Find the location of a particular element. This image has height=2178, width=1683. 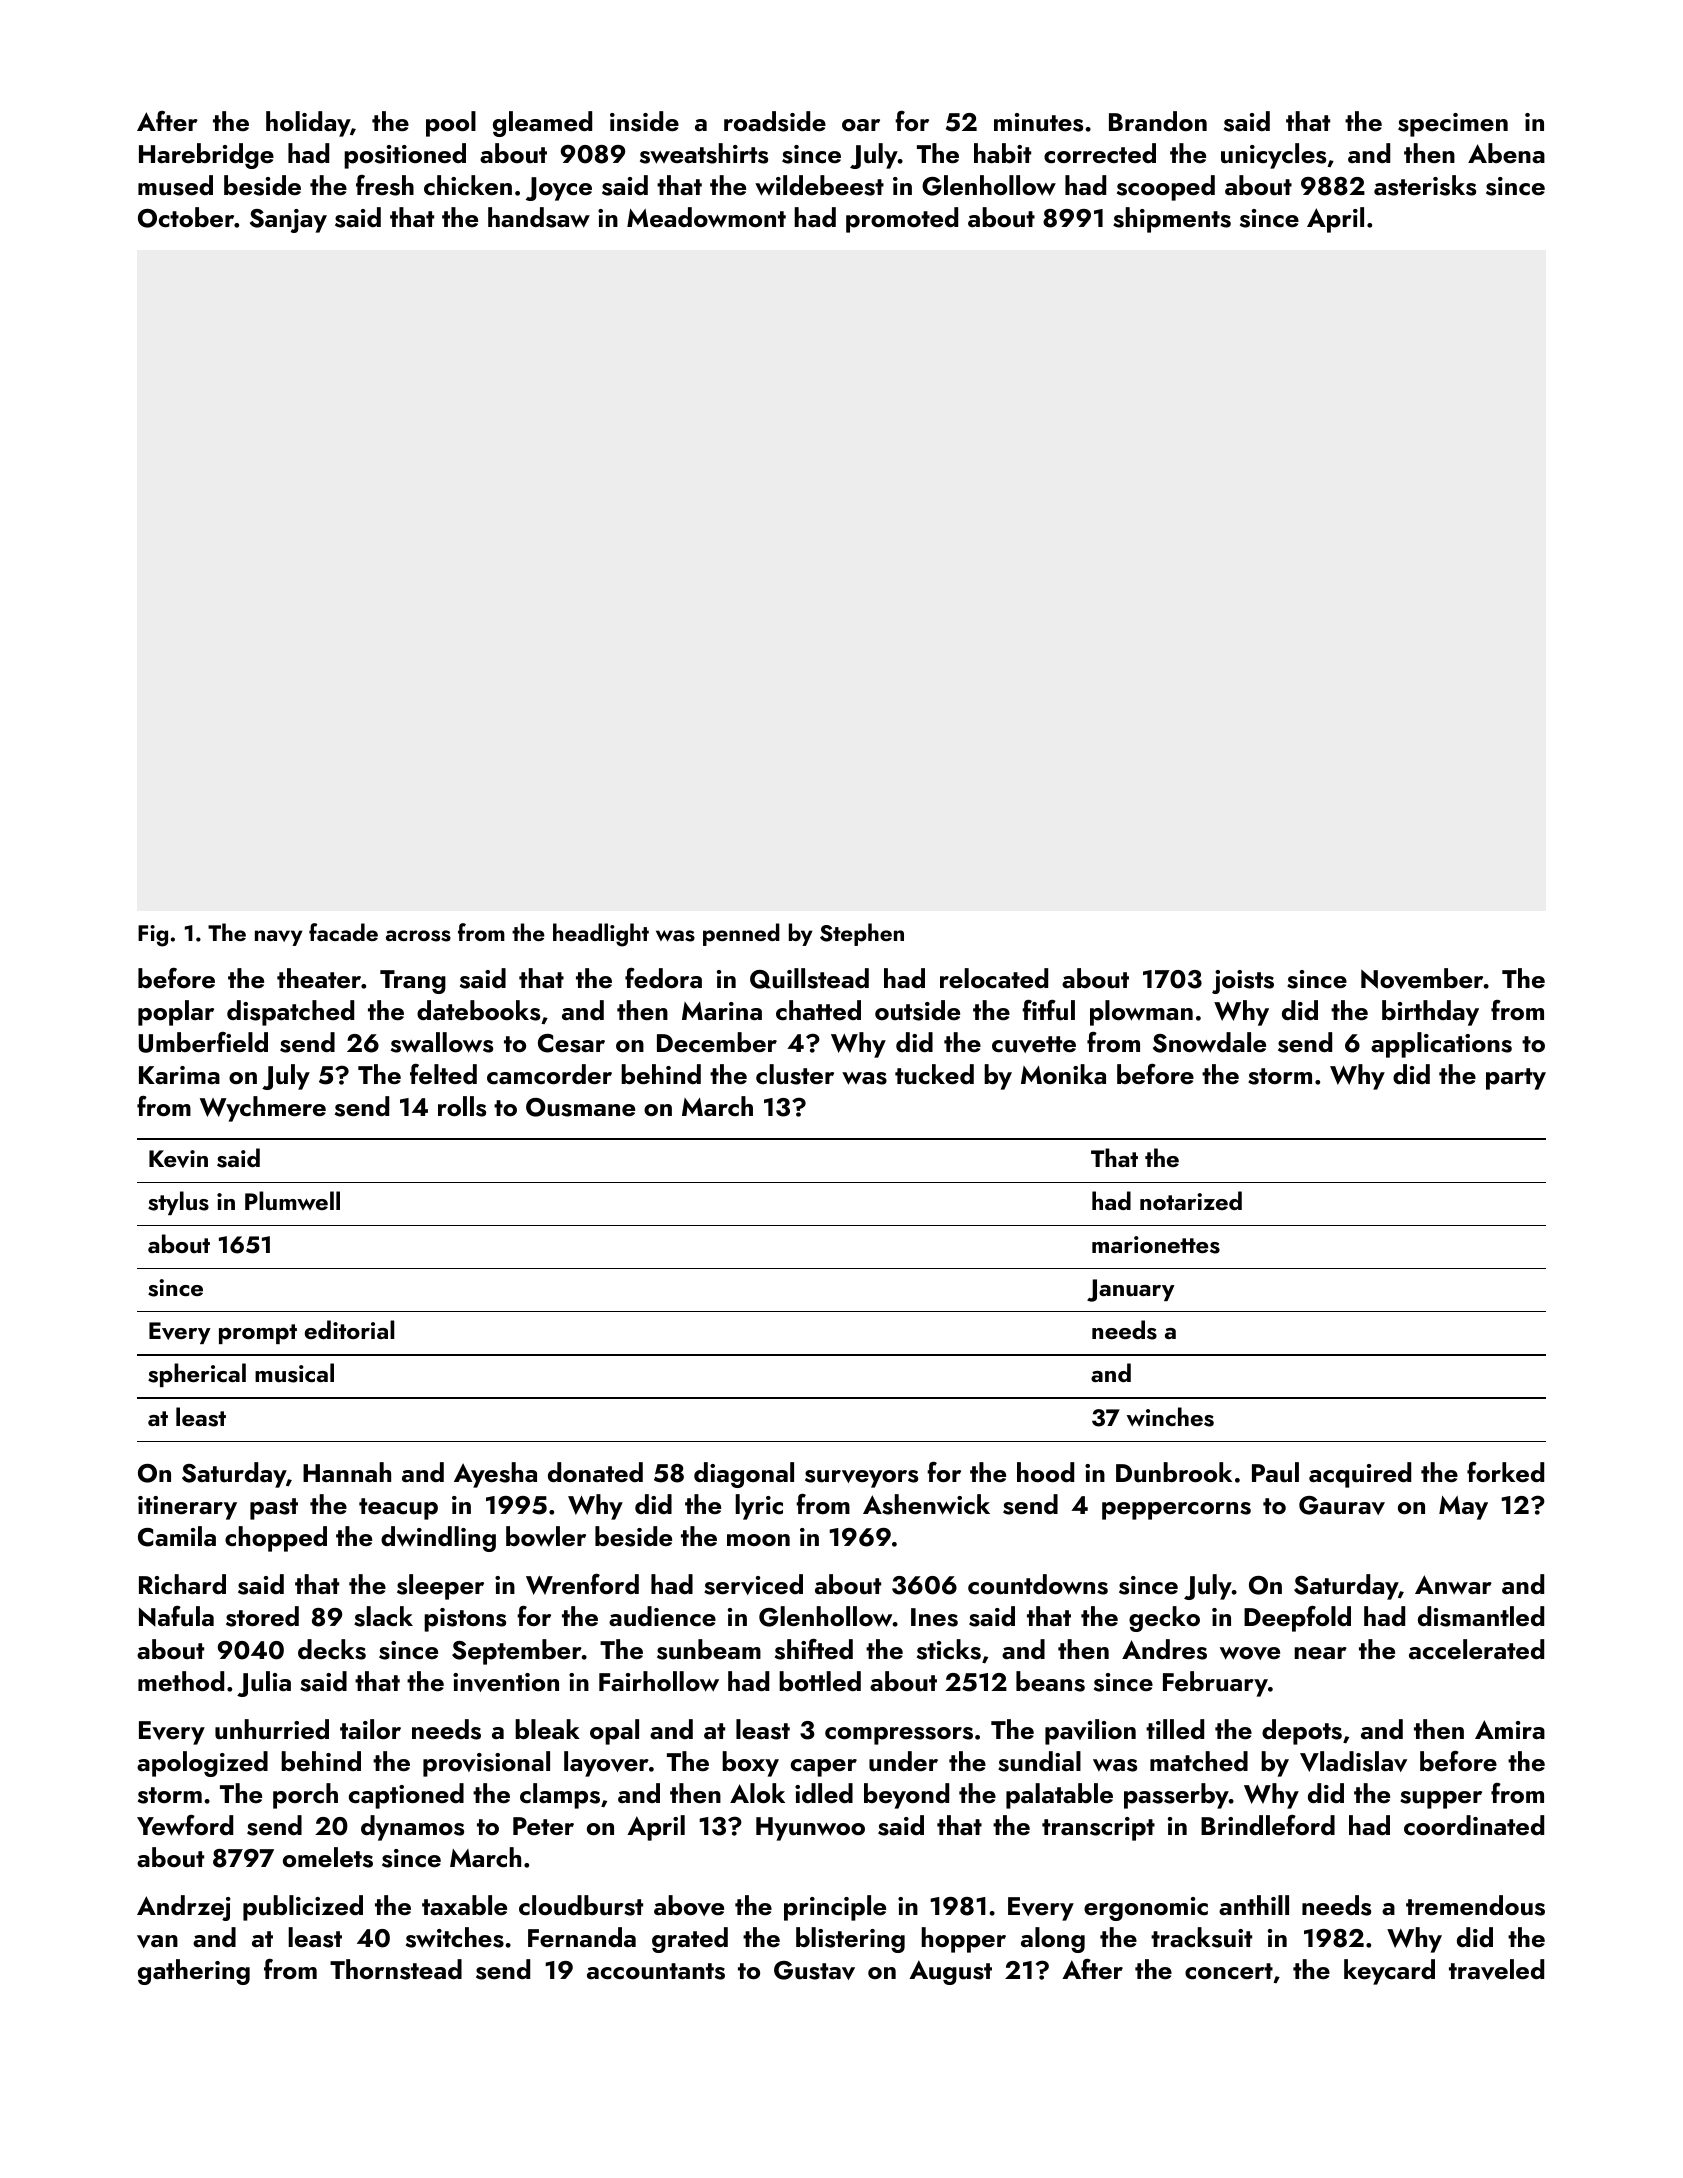

Peter is located at coordinates (543, 1826).
